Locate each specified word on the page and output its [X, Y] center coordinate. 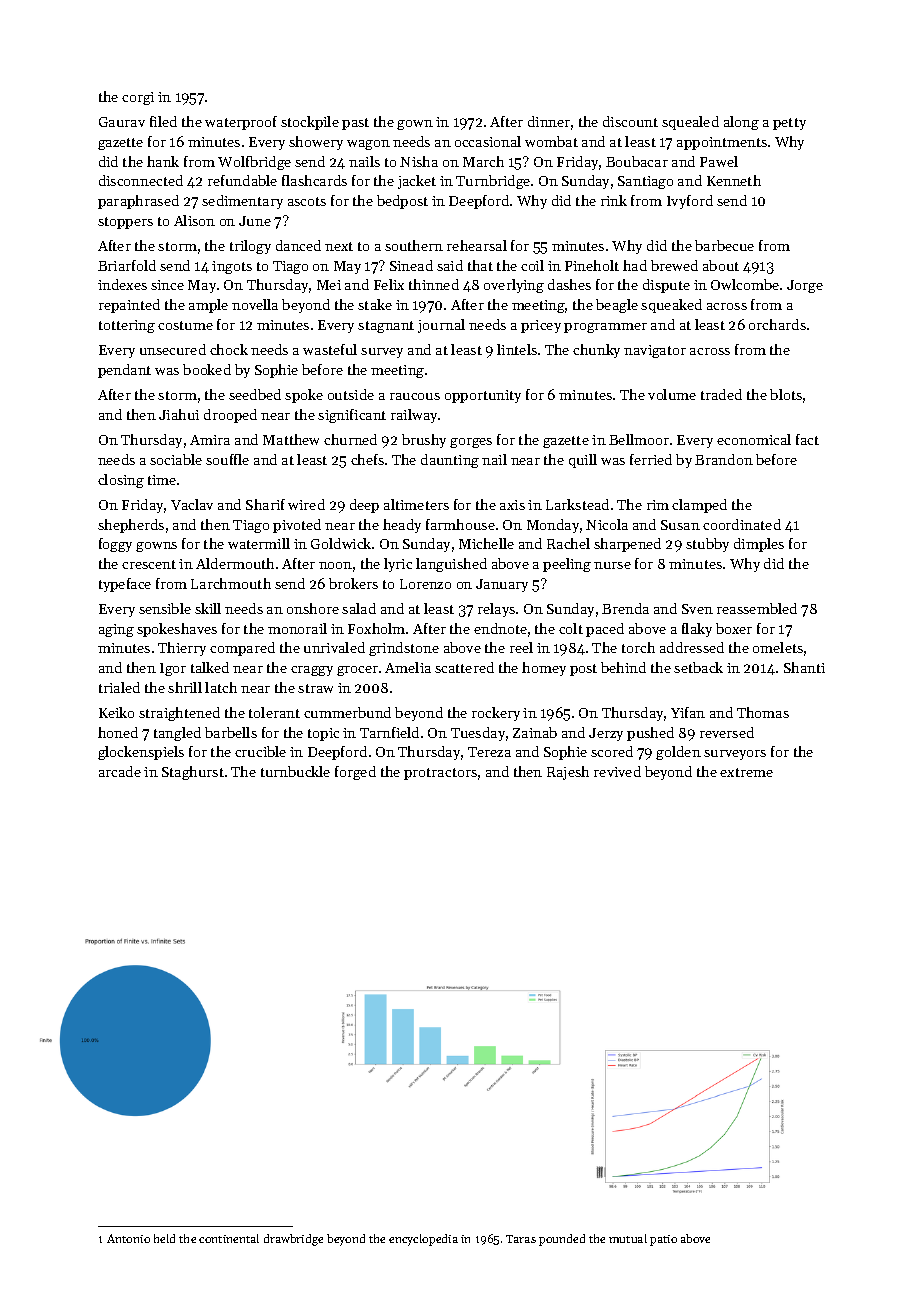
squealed [690, 123]
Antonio [128, 1238]
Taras [521, 1239]
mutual [628, 1238]
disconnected [141, 180]
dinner [549, 121]
